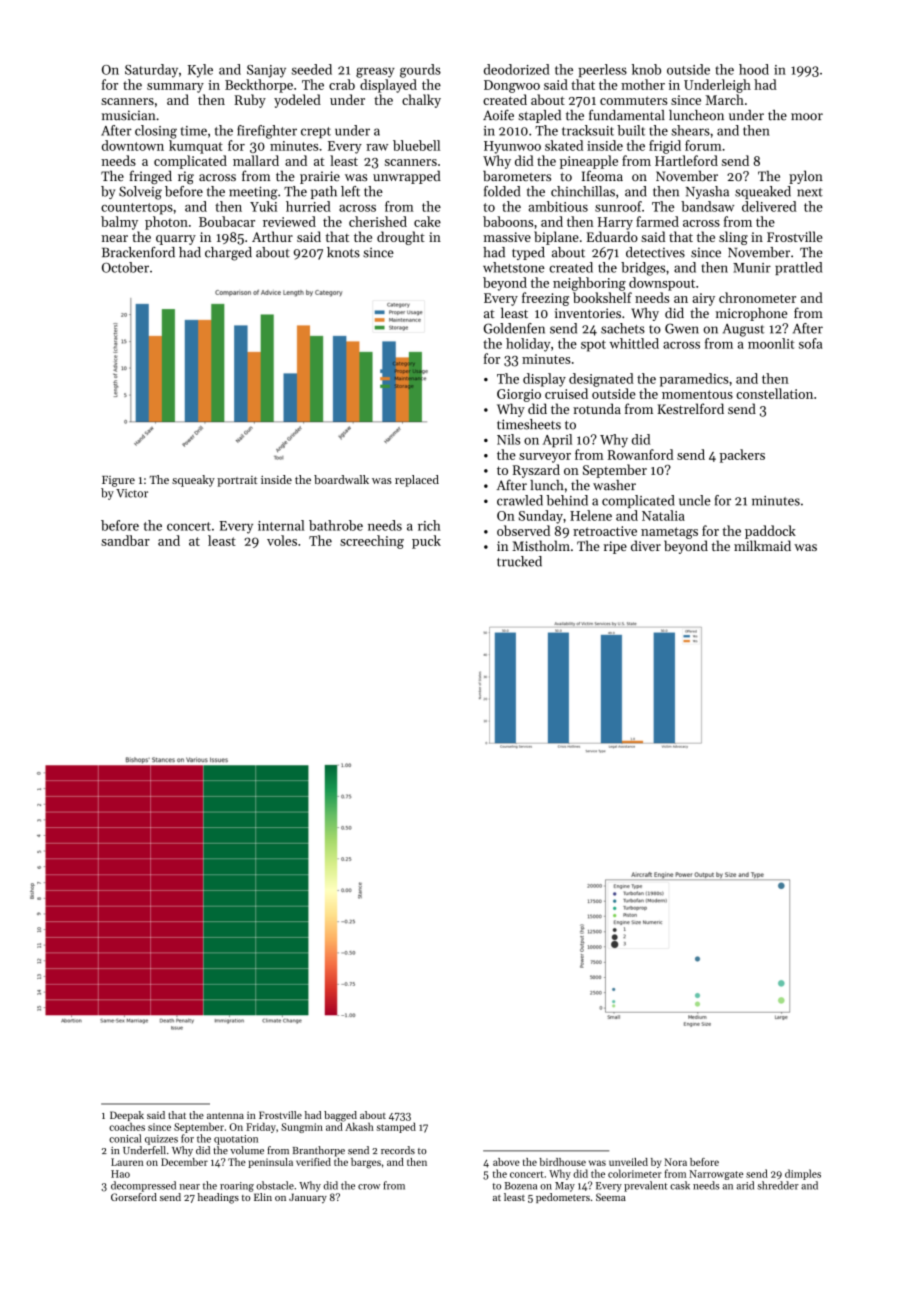  What do you see at coordinates (200, 71) in the screenshot?
I see `Kyle` at bounding box center [200, 71].
